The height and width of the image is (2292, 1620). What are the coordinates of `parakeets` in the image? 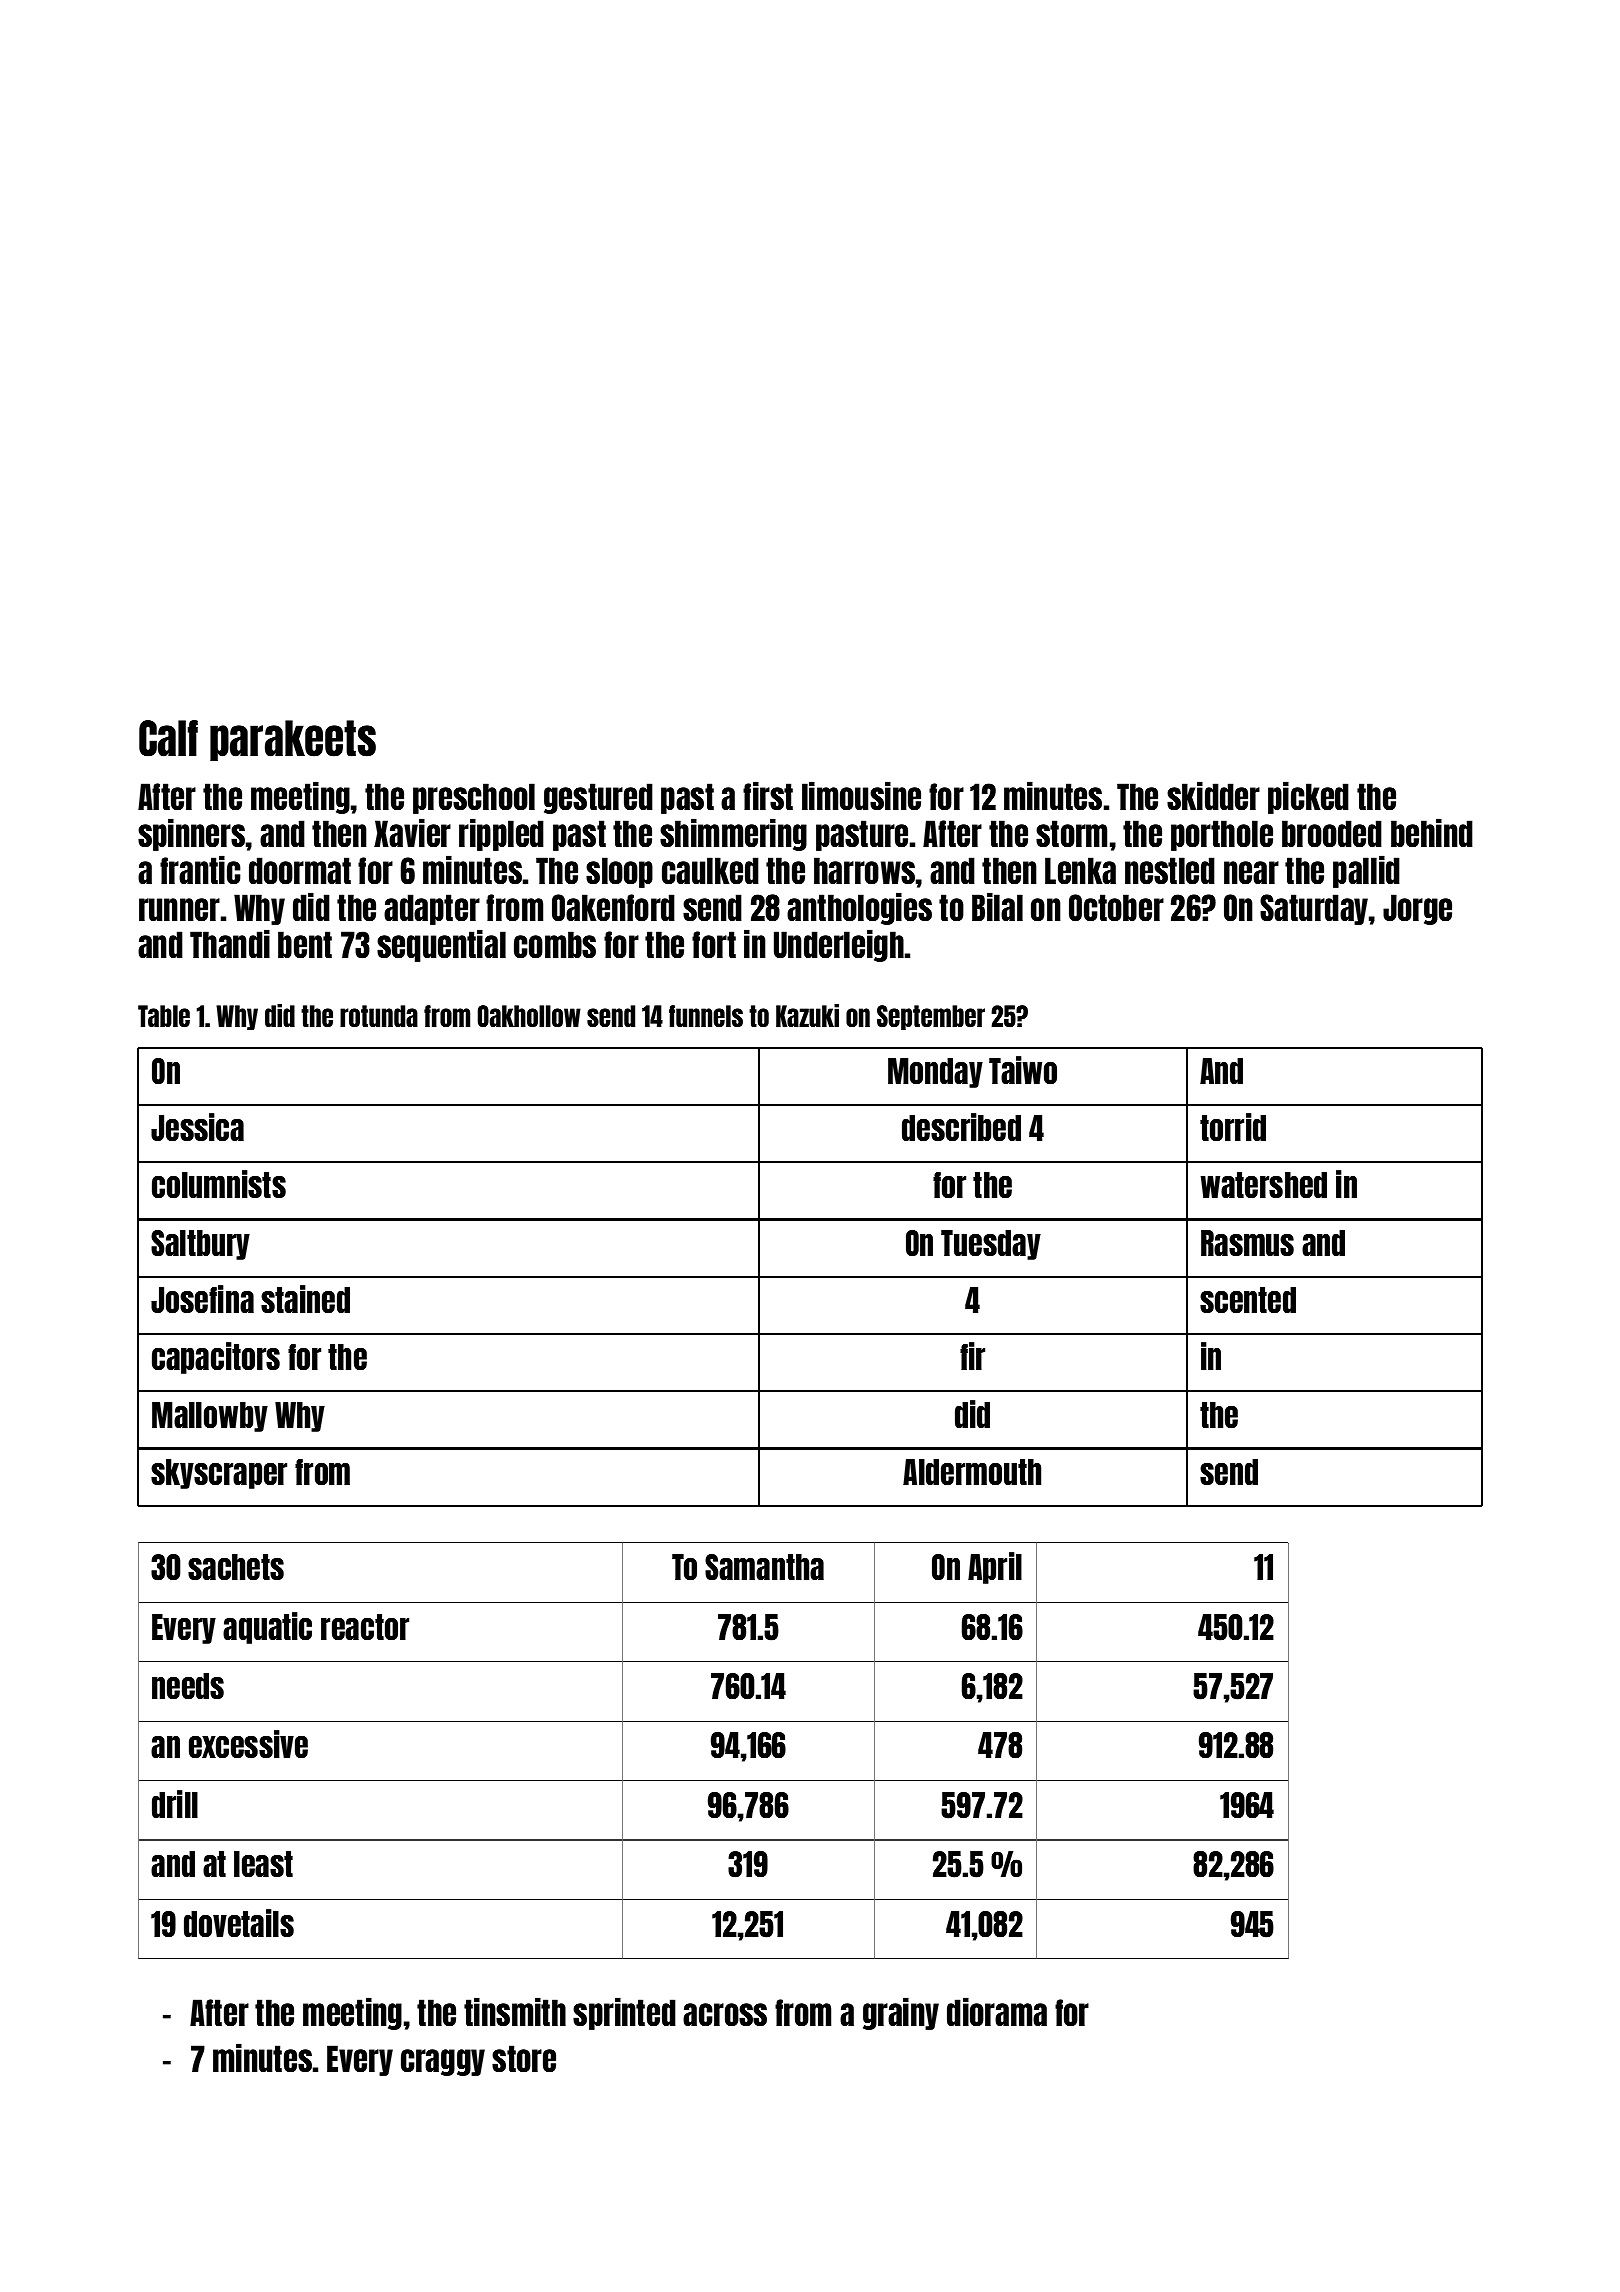 It's located at (293, 740).
